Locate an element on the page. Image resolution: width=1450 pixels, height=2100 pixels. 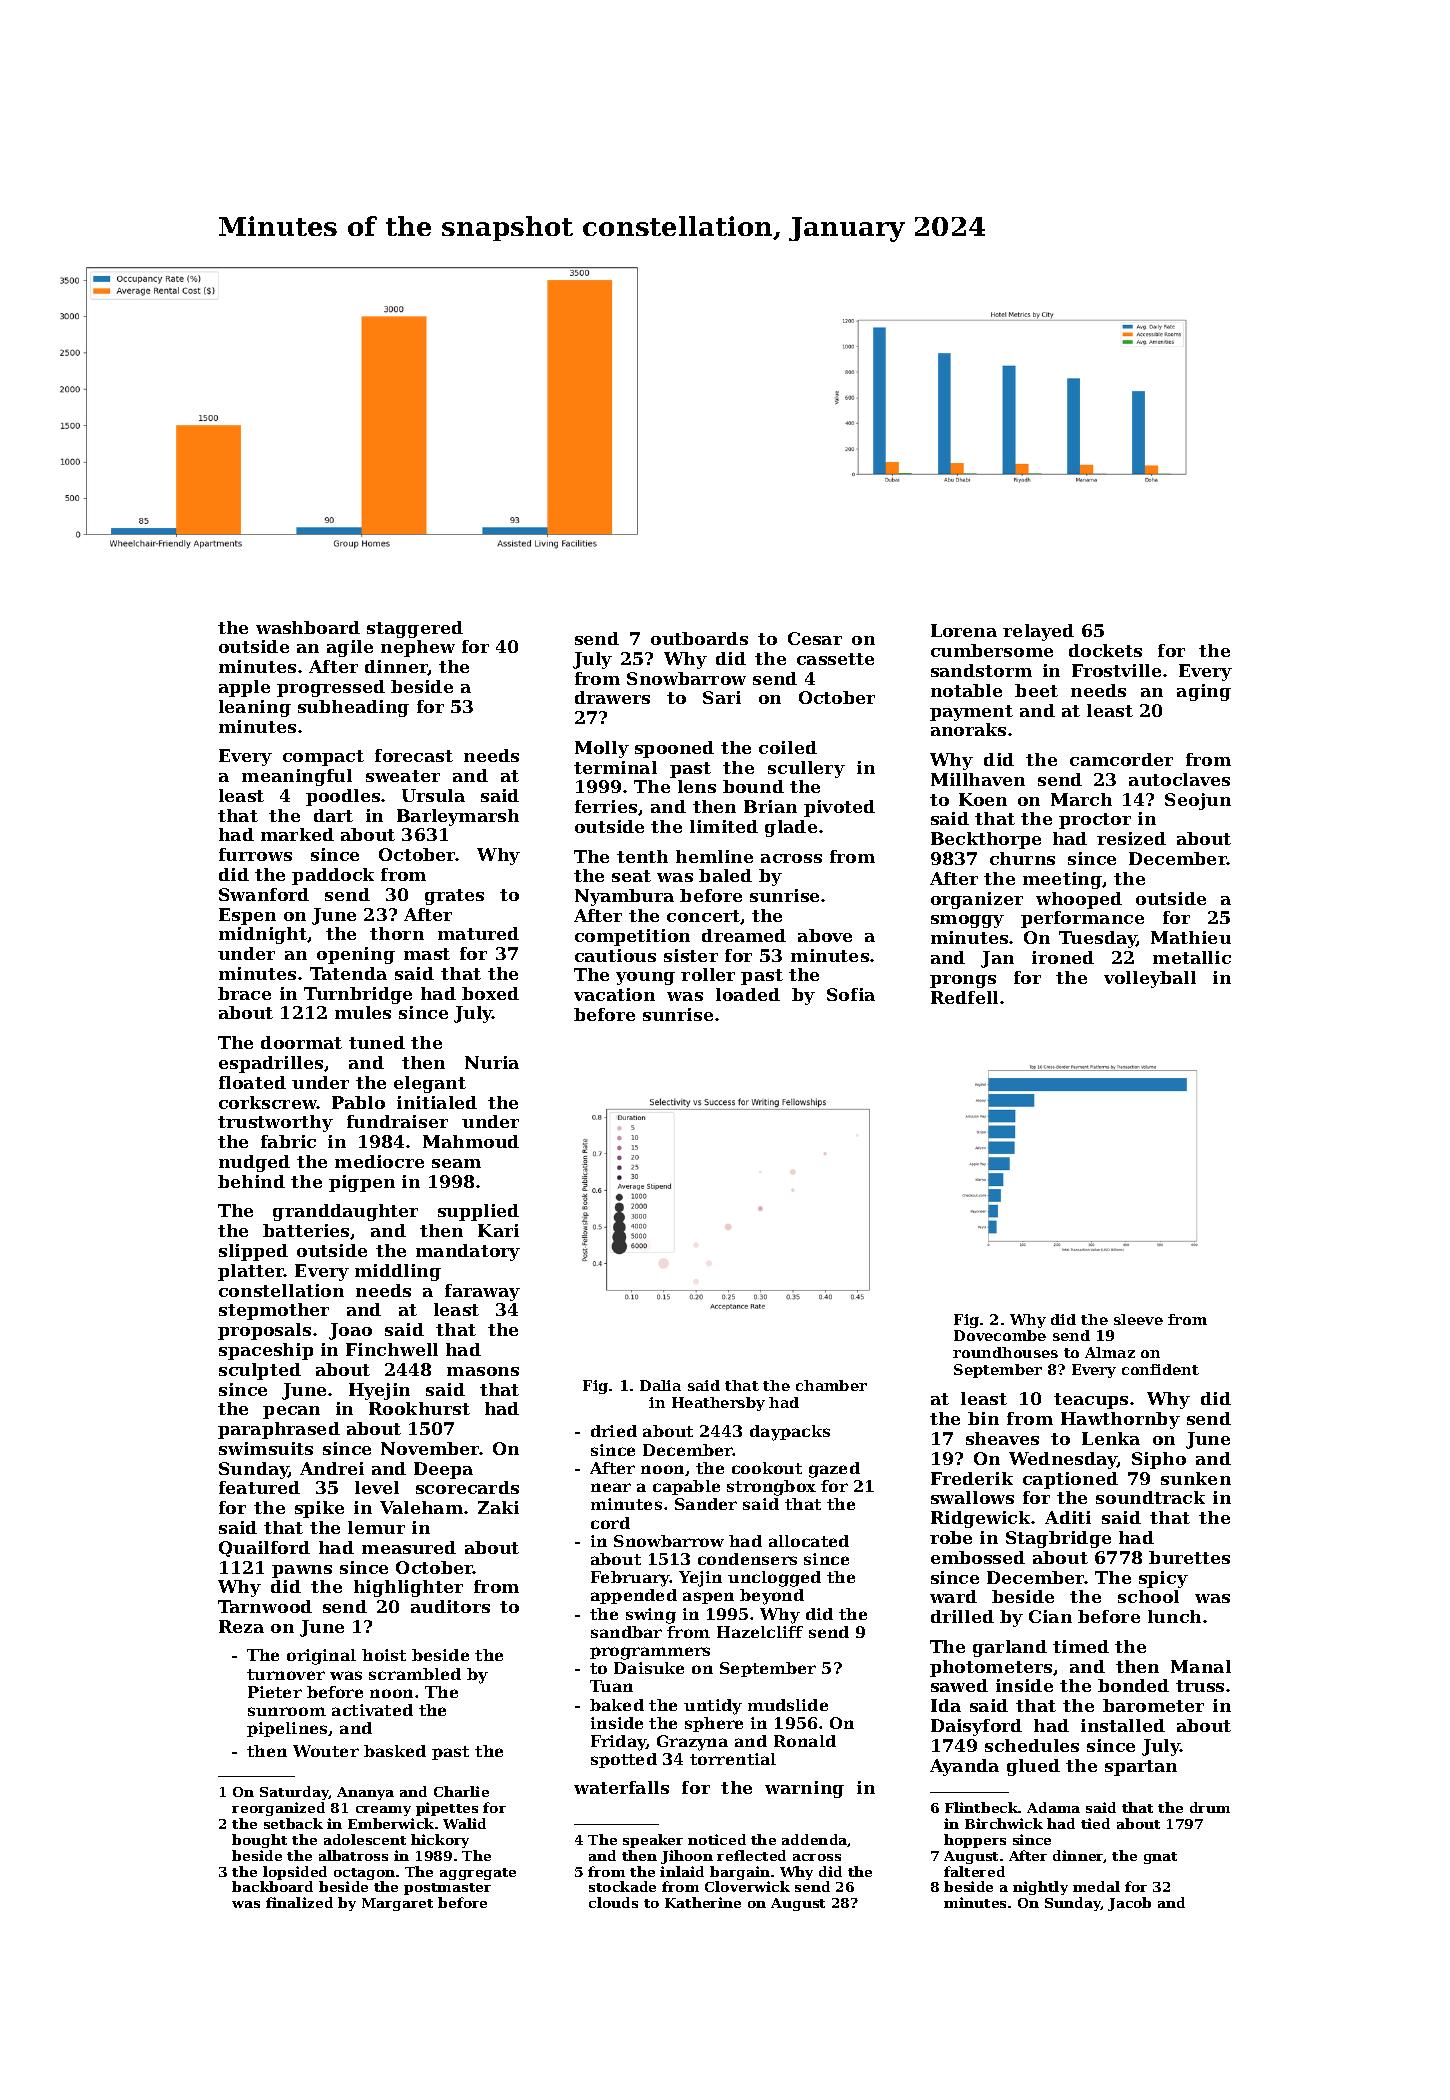
spicy is located at coordinates (1163, 1579).
